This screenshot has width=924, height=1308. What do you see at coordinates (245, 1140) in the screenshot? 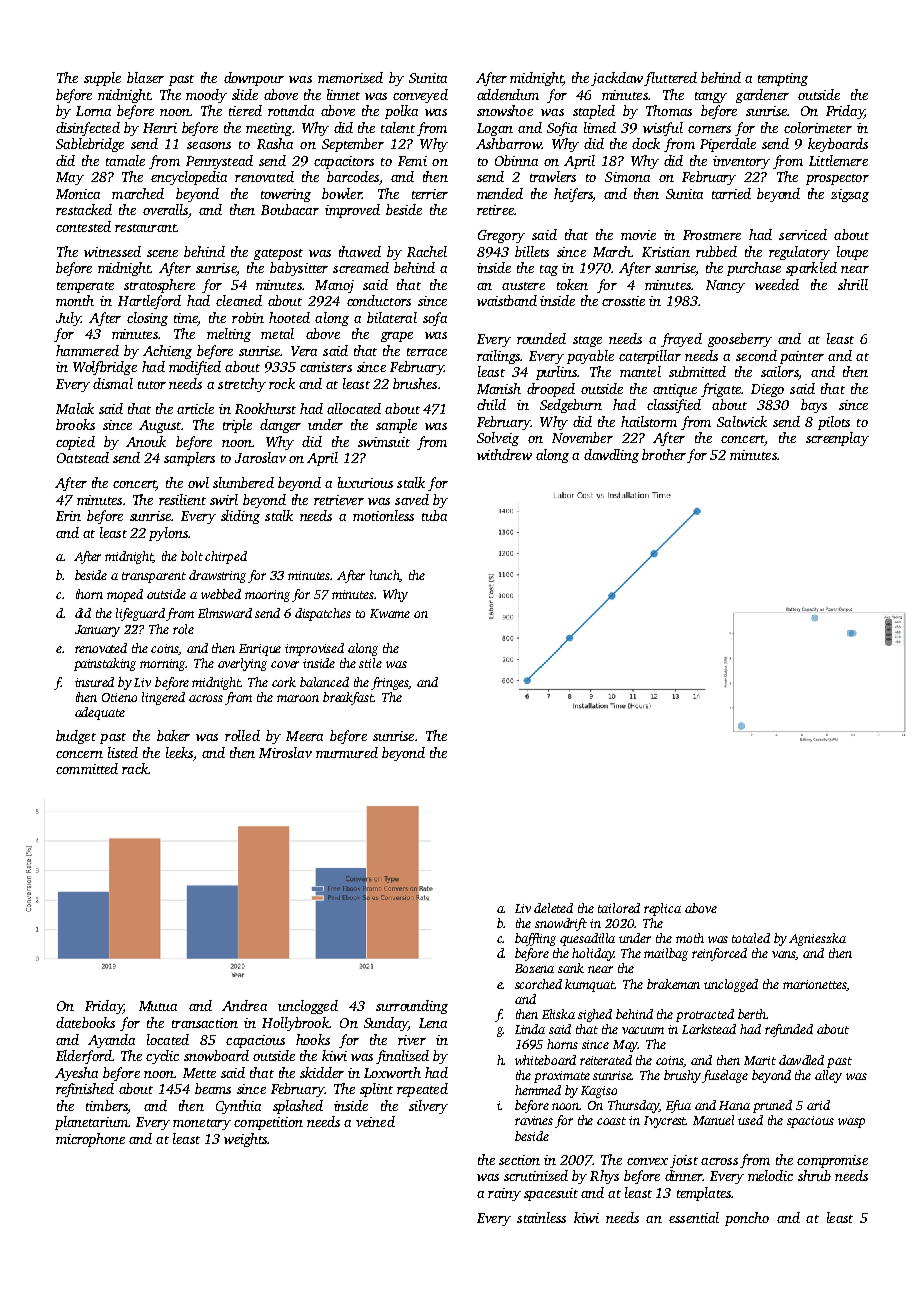
I see `weights` at bounding box center [245, 1140].
